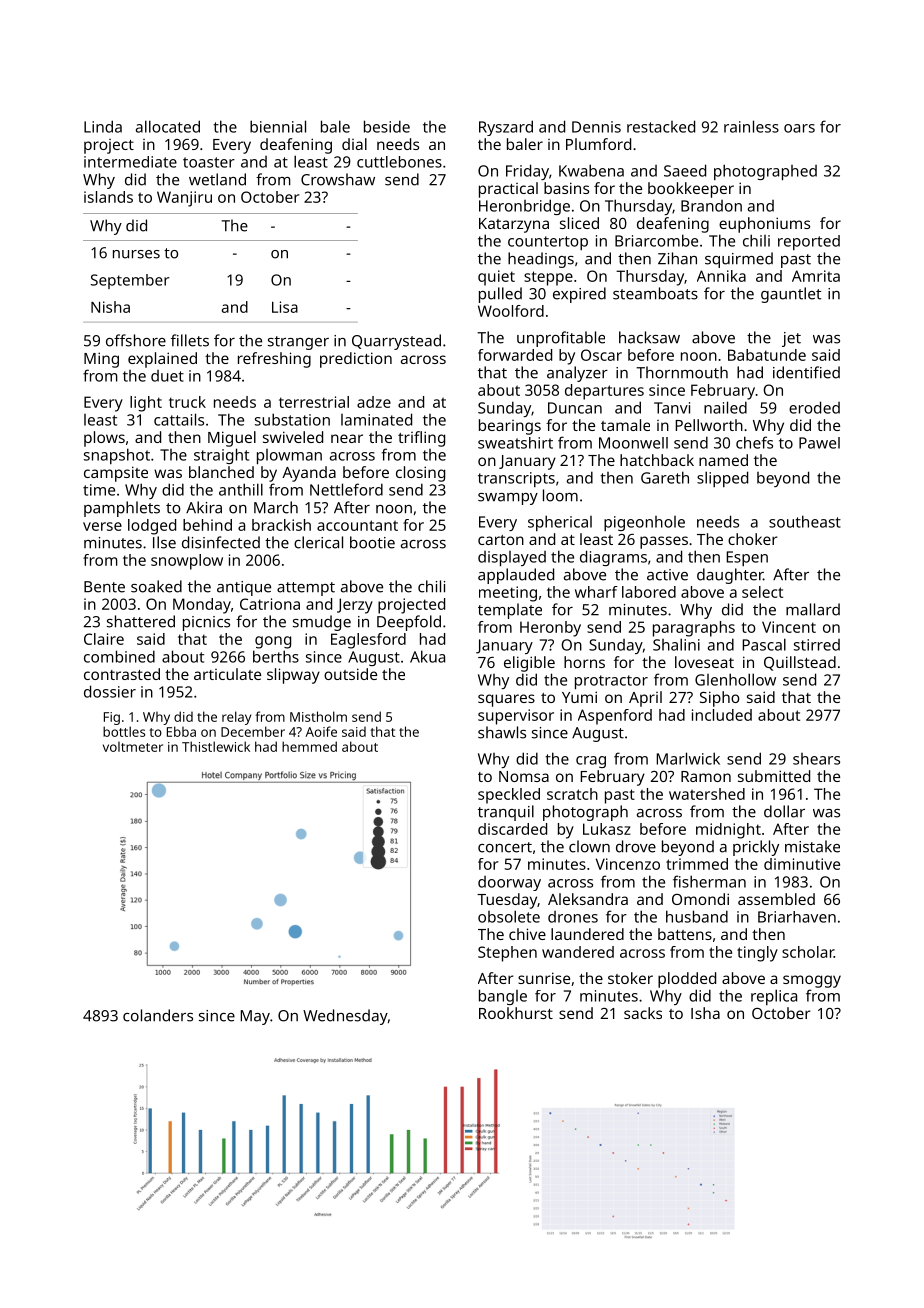 The image size is (924, 1308). Describe the element at coordinates (643, 1013) in the image. I see `sacks` at that location.
